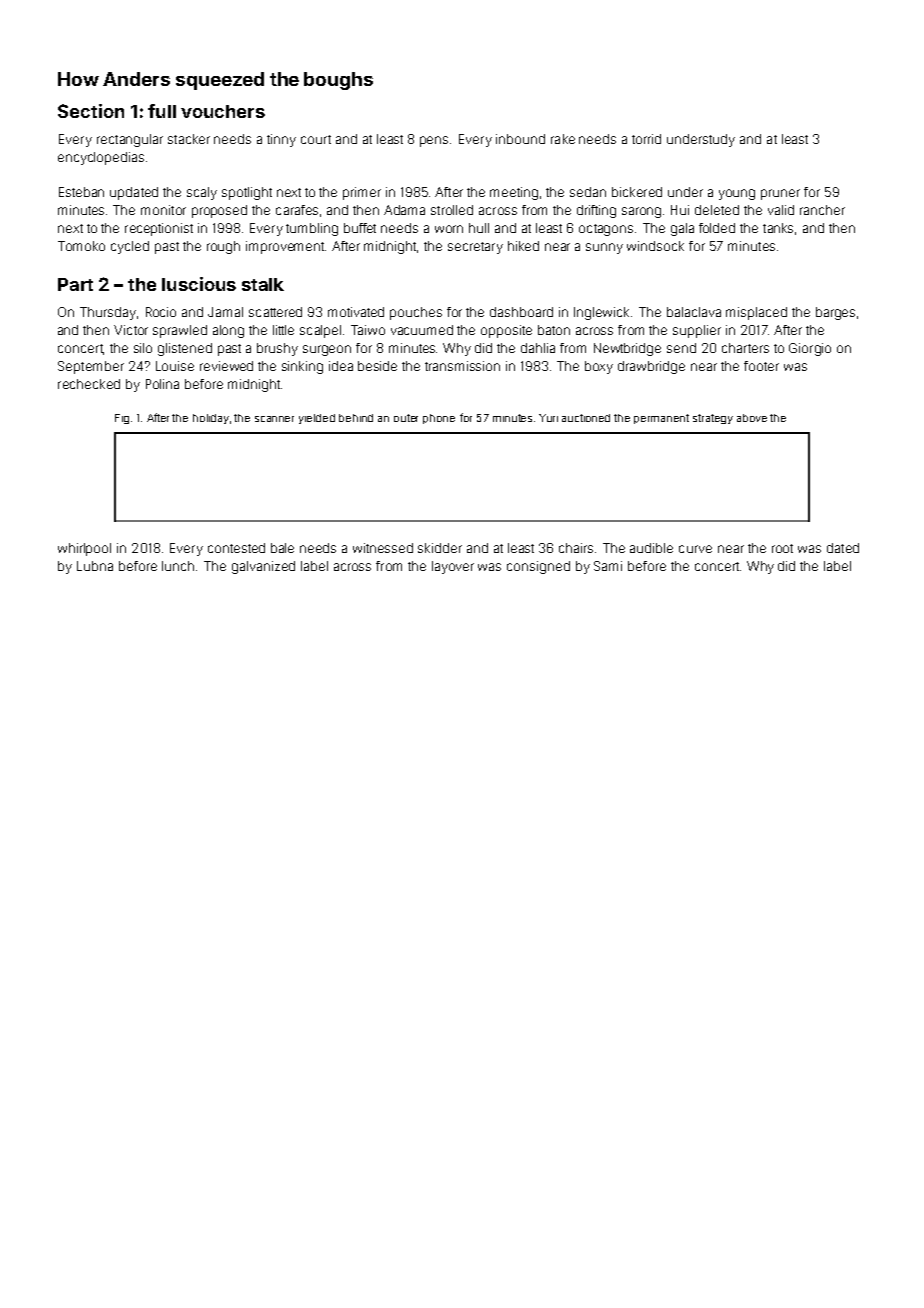 The width and height of the screenshot is (924, 1308). Describe the element at coordinates (453, 567) in the screenshot. I see `layover` at that location.
